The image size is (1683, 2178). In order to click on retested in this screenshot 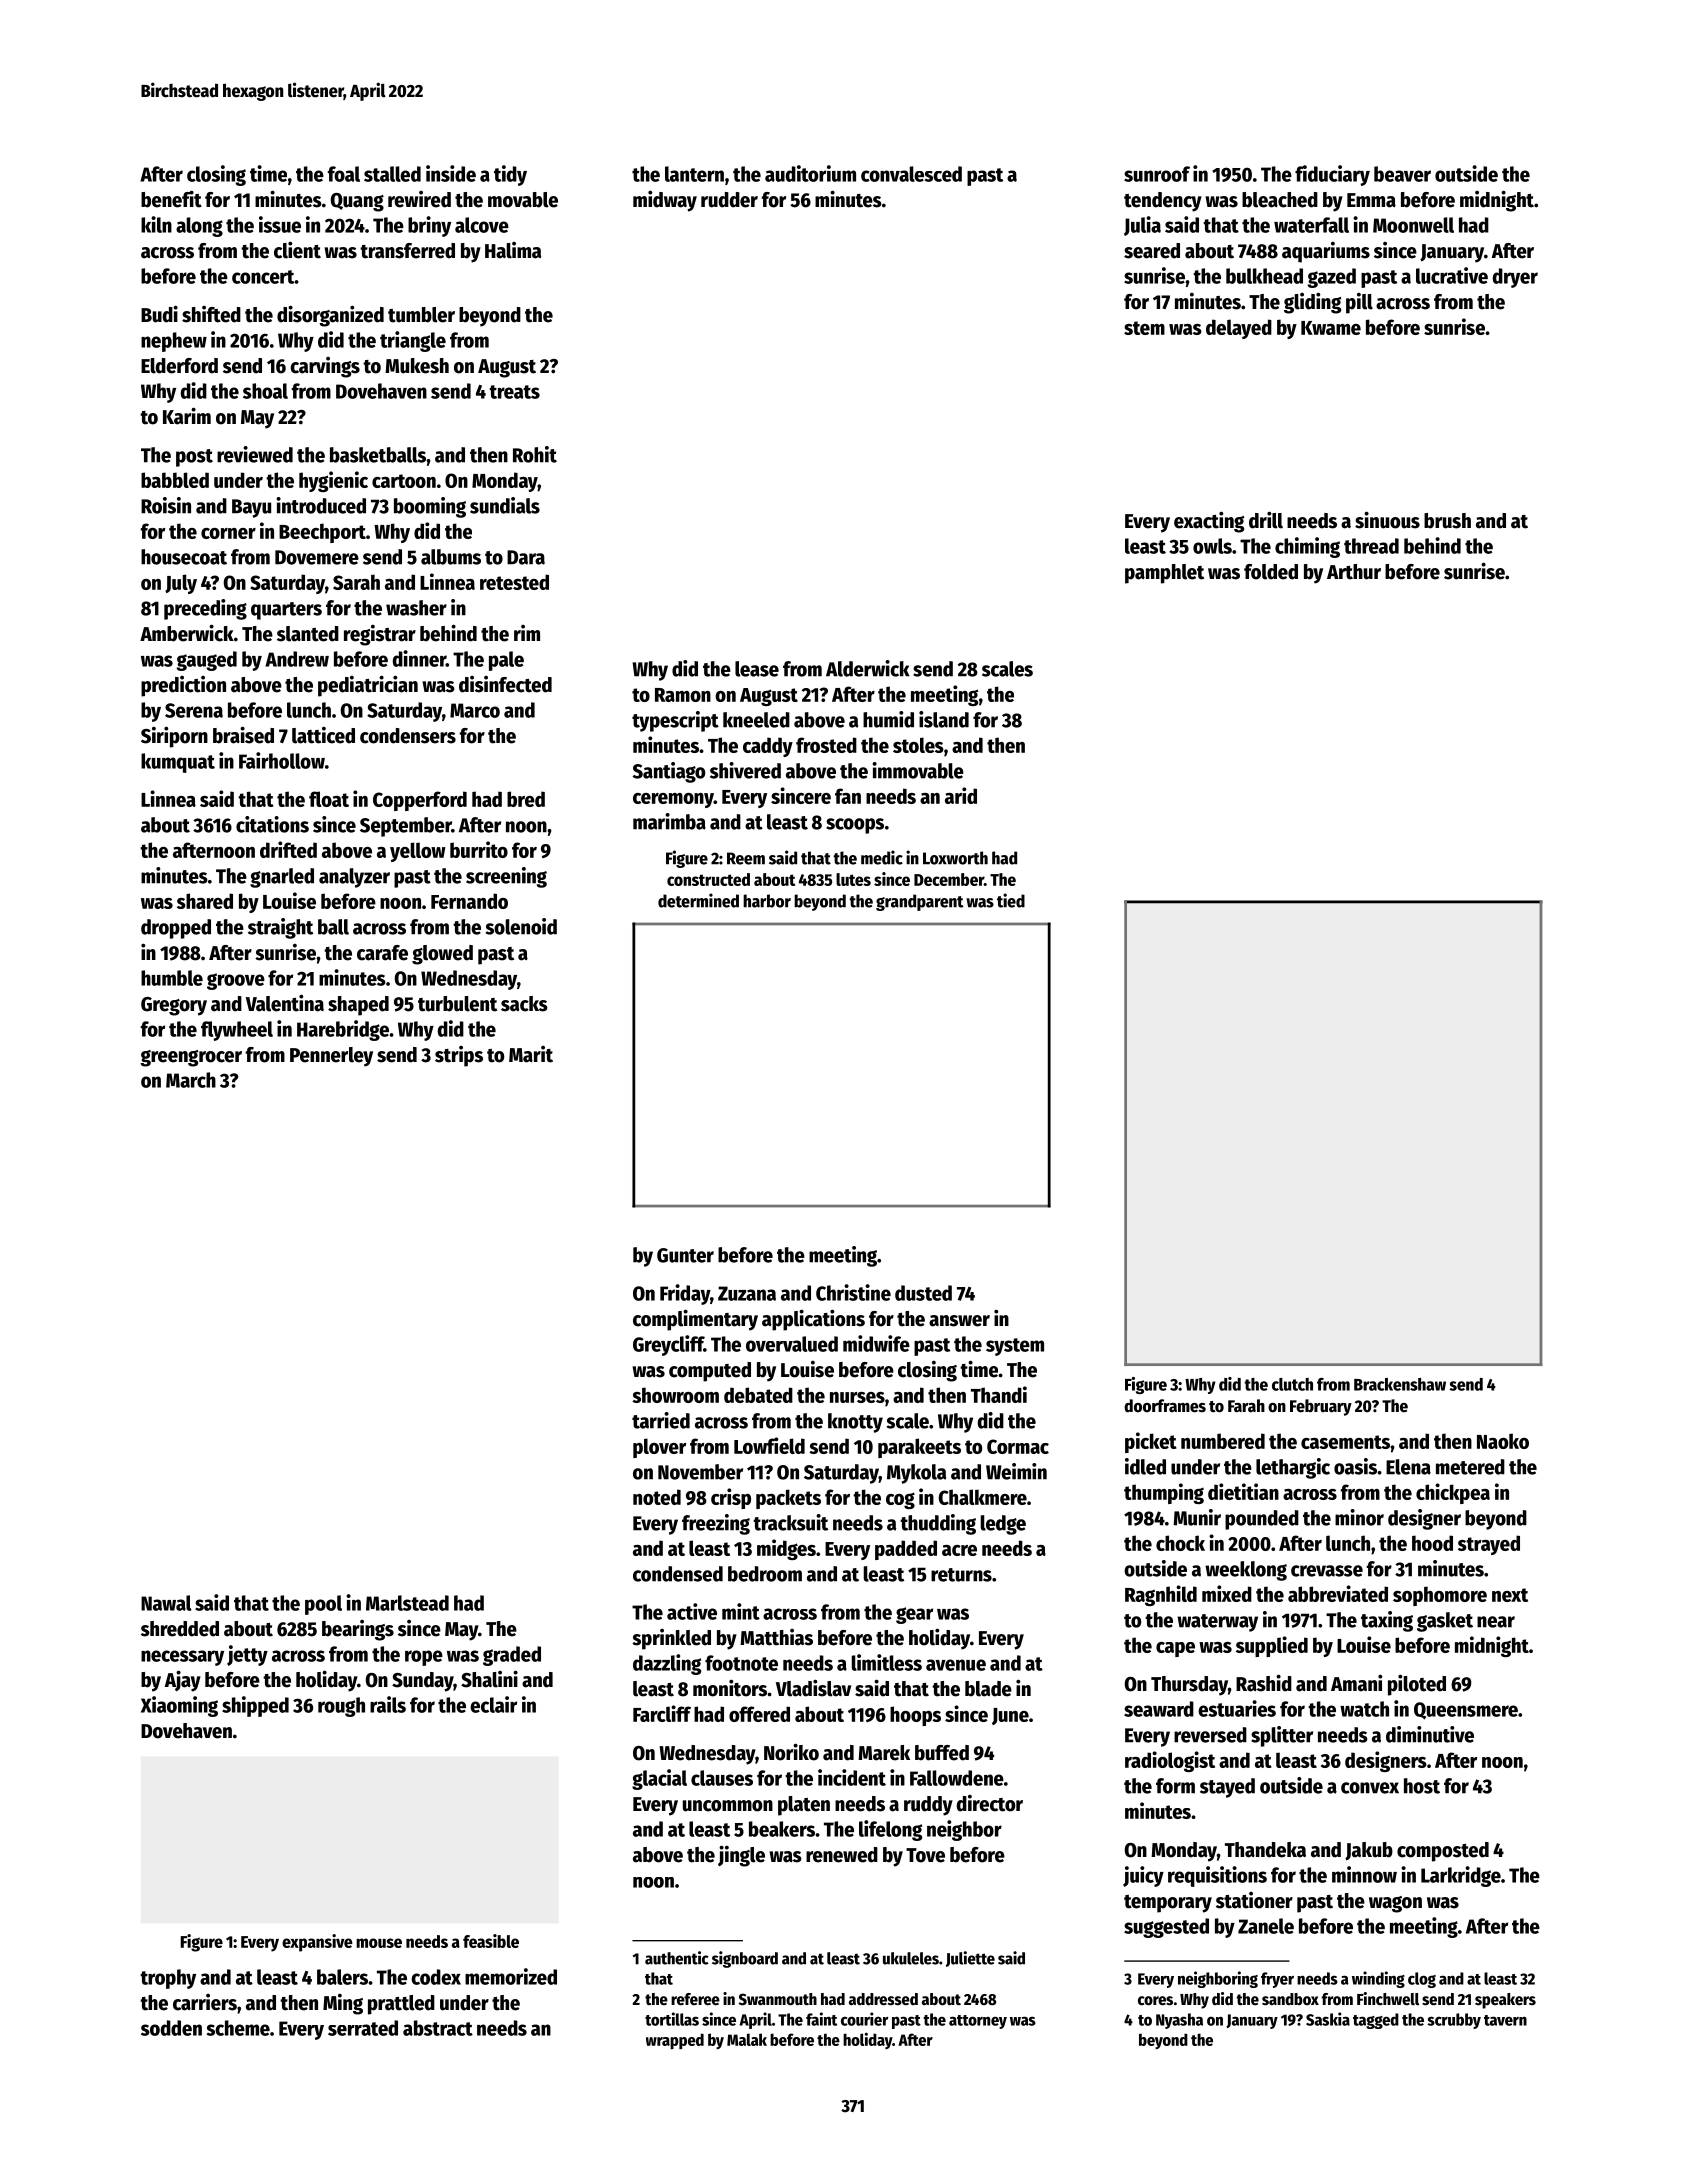, I will do `click(514, 582)`.
